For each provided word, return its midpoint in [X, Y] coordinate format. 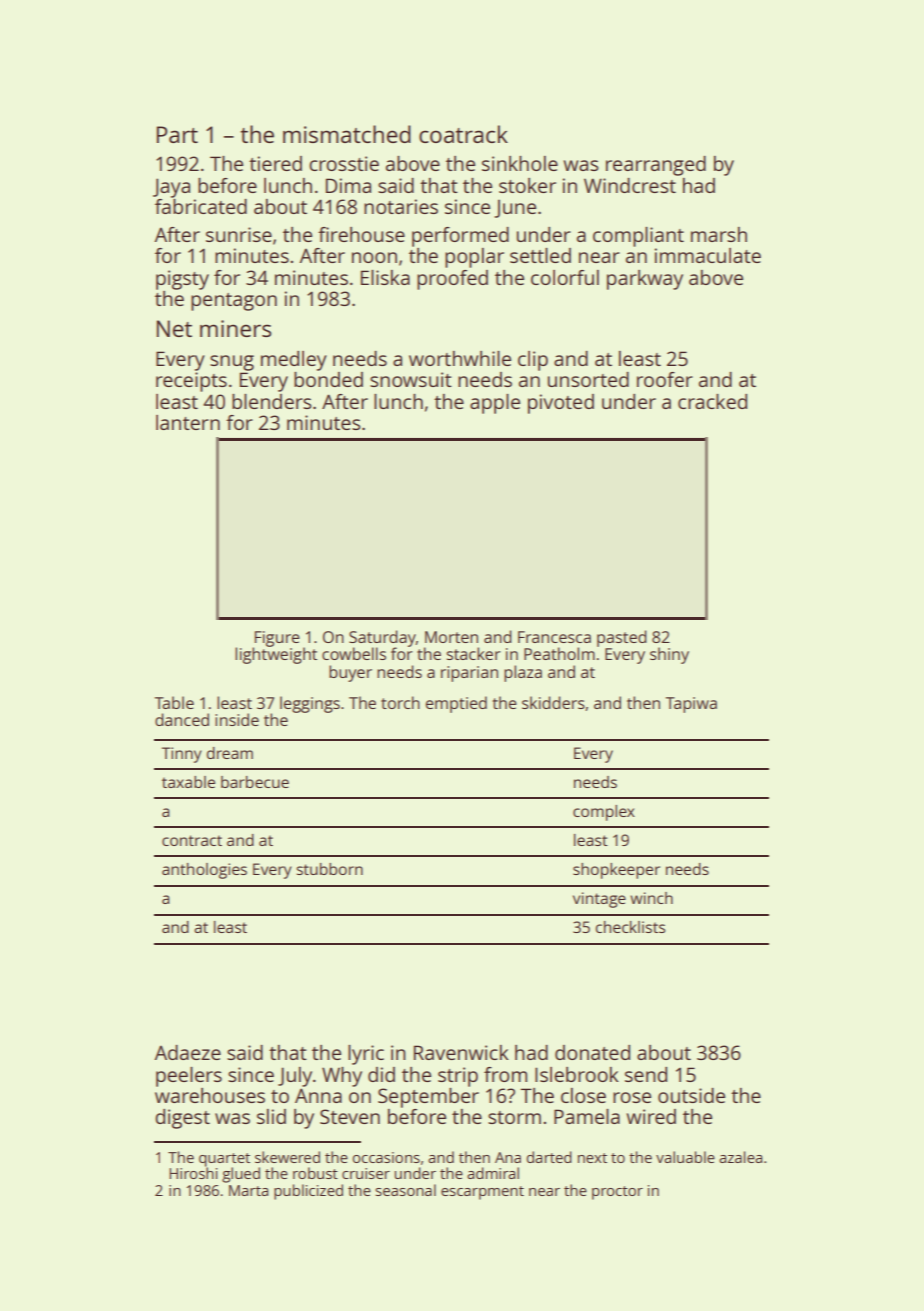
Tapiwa [691, 705]
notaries [401, 206]
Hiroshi [193, 1173]
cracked [712, 401]
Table [174, 702]
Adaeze [188, 1052]
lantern [188, 422]
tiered [275, 163]
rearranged [656, 166]
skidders [553, 702]
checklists [630, 927]
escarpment [482, 1193]
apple [495, 404]
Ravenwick [461, 1052]
